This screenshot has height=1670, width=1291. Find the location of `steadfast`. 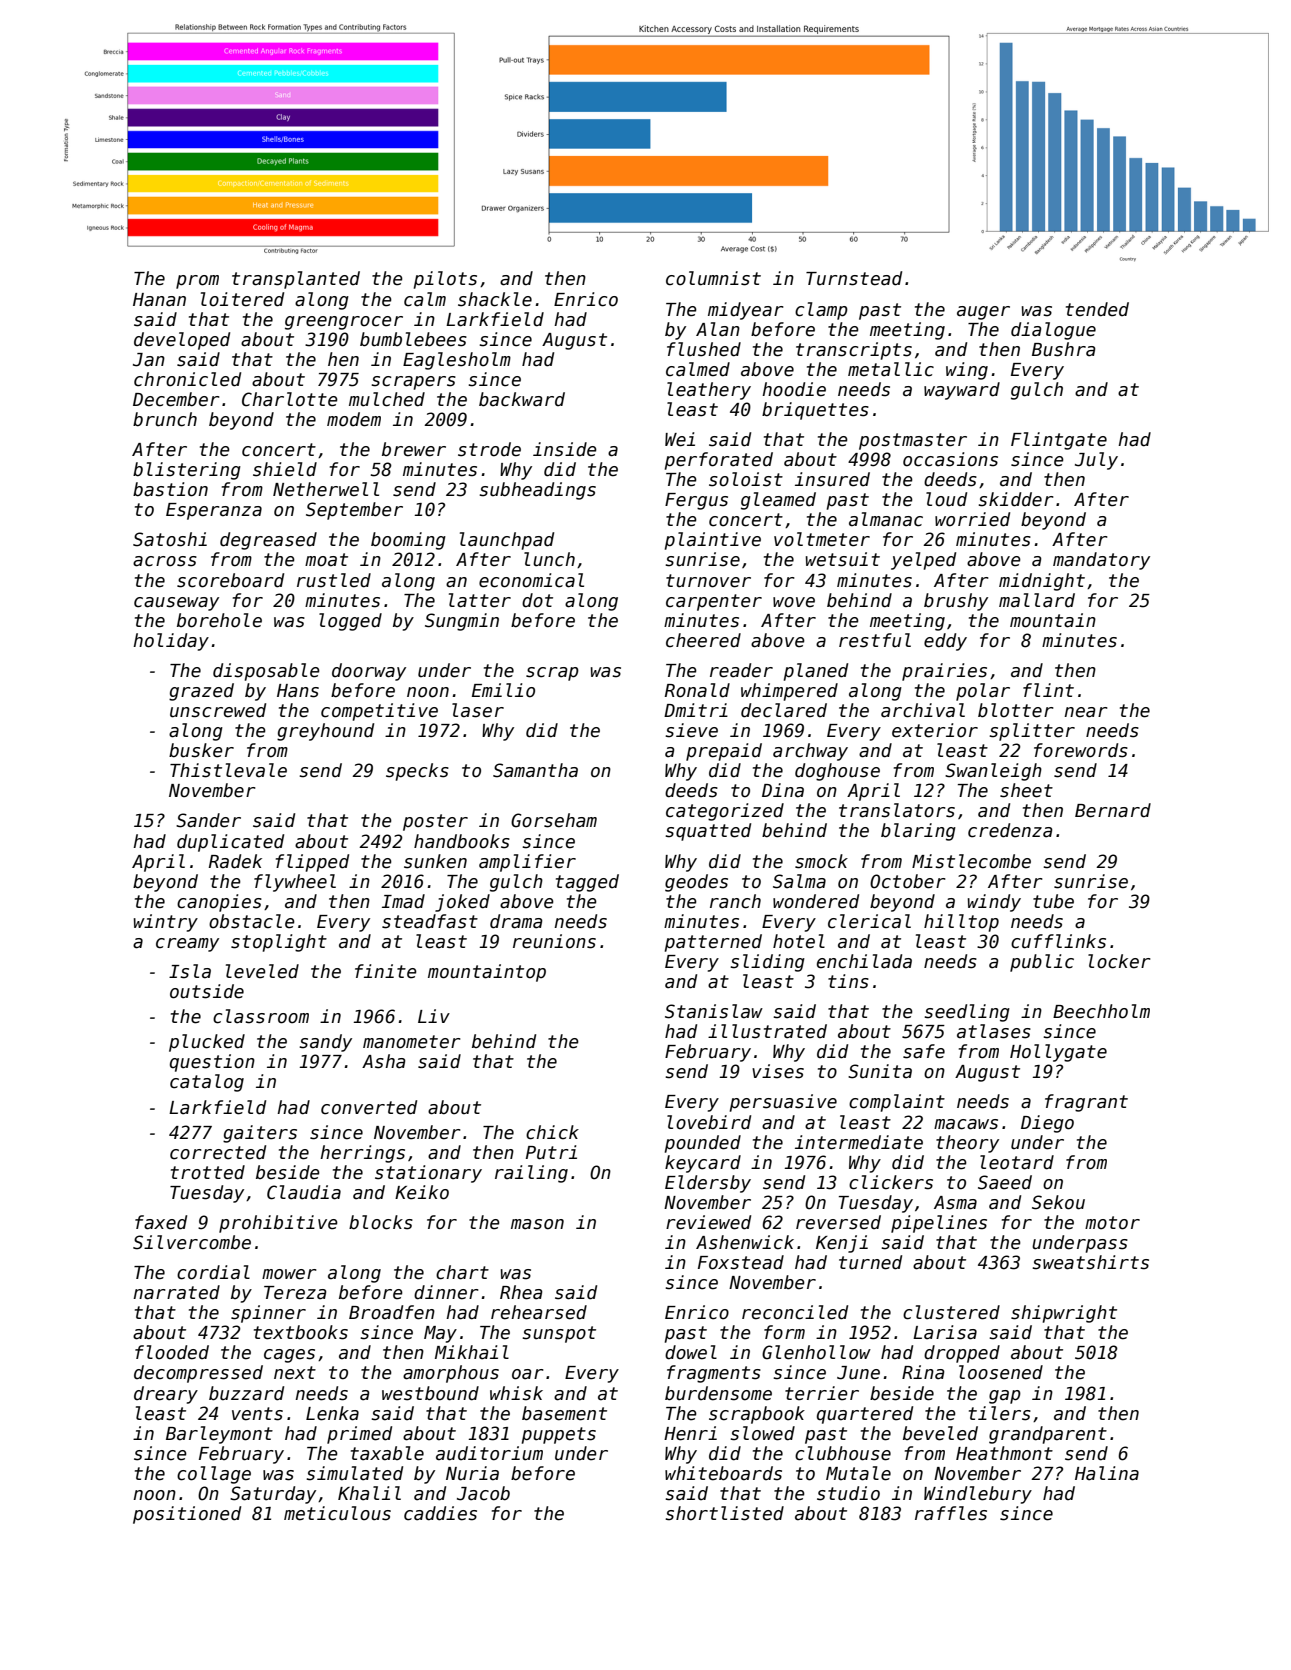

steadfast is located at coordinates (430, 921).
